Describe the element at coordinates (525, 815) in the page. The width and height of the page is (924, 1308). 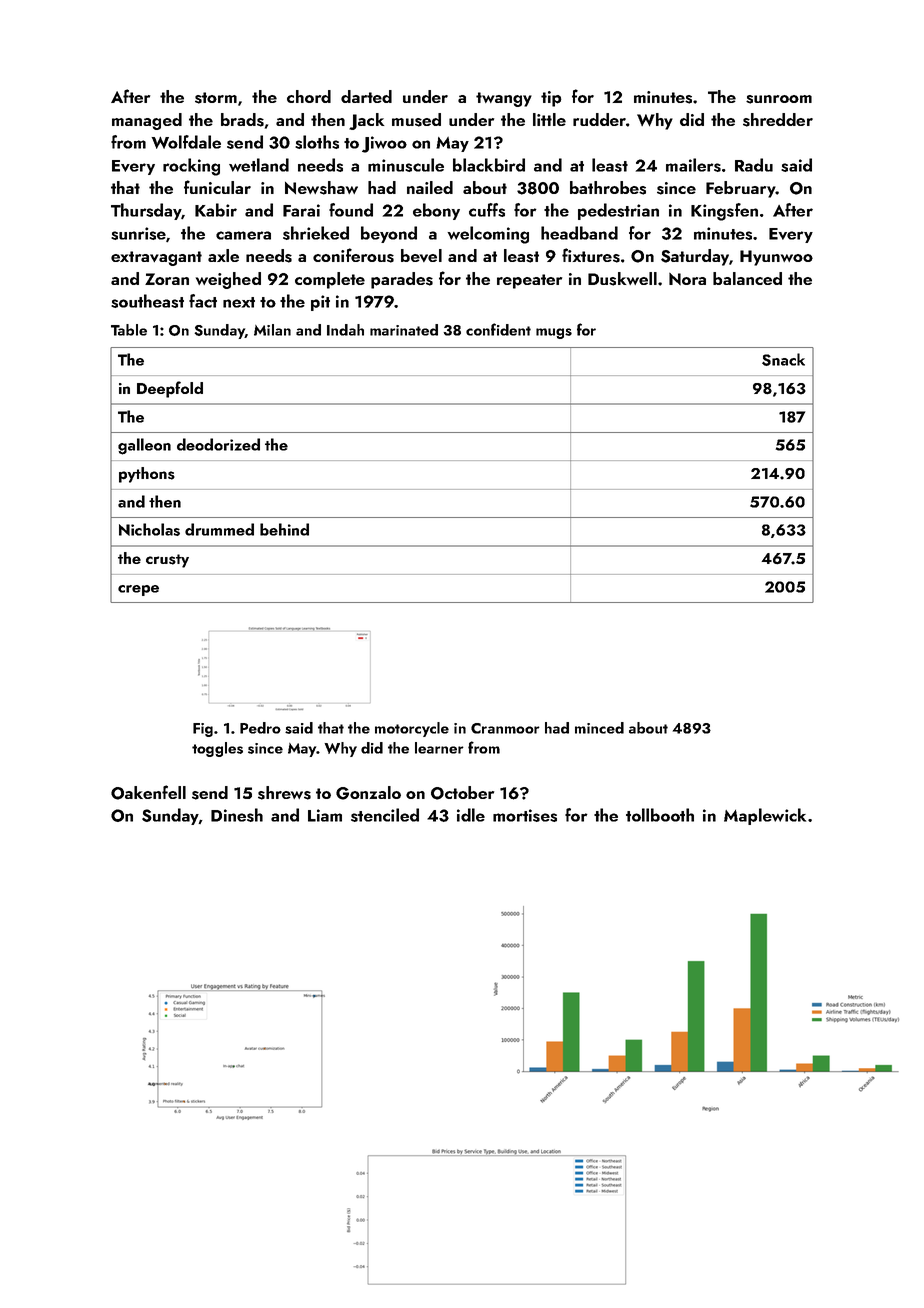
I see `mortises` at that location.
